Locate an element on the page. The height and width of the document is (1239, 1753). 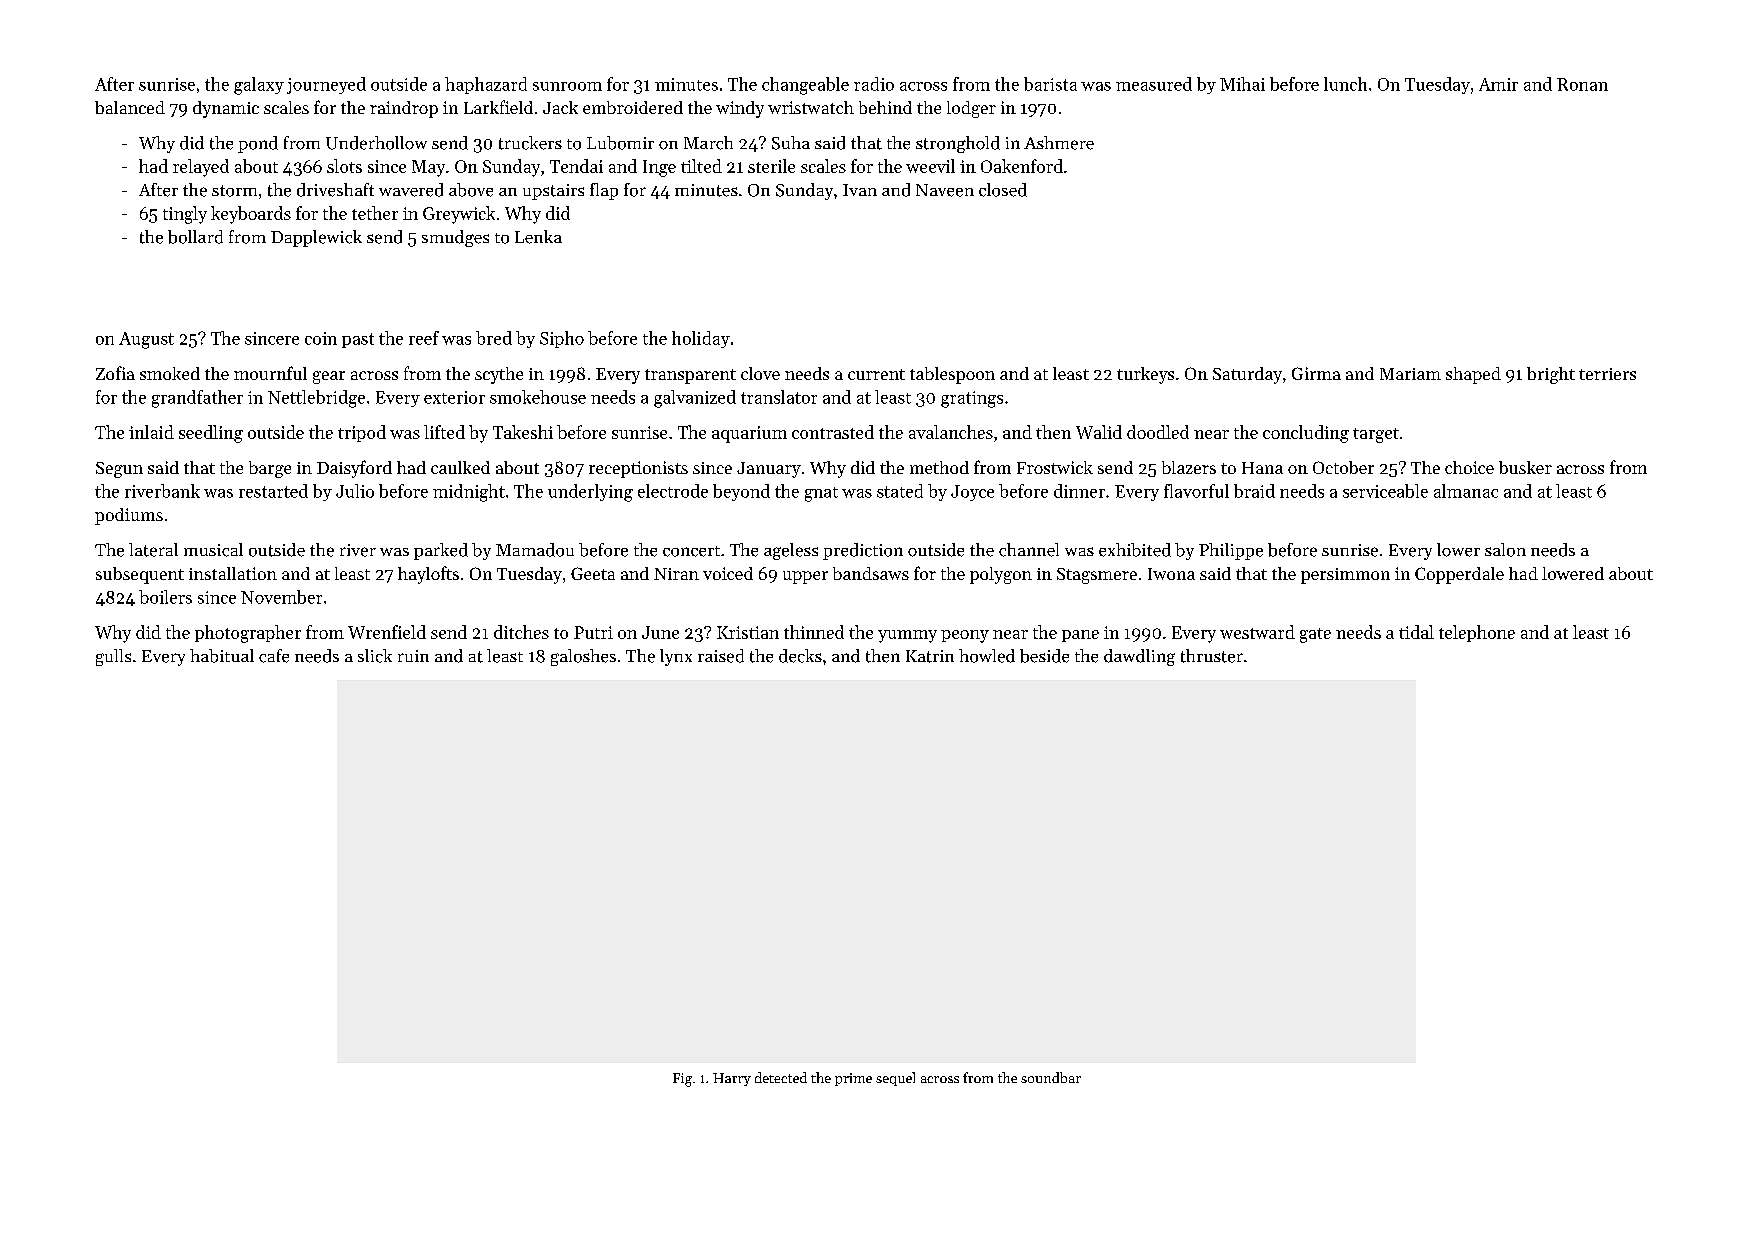
terriers is located at coordinates (1607, 374).
